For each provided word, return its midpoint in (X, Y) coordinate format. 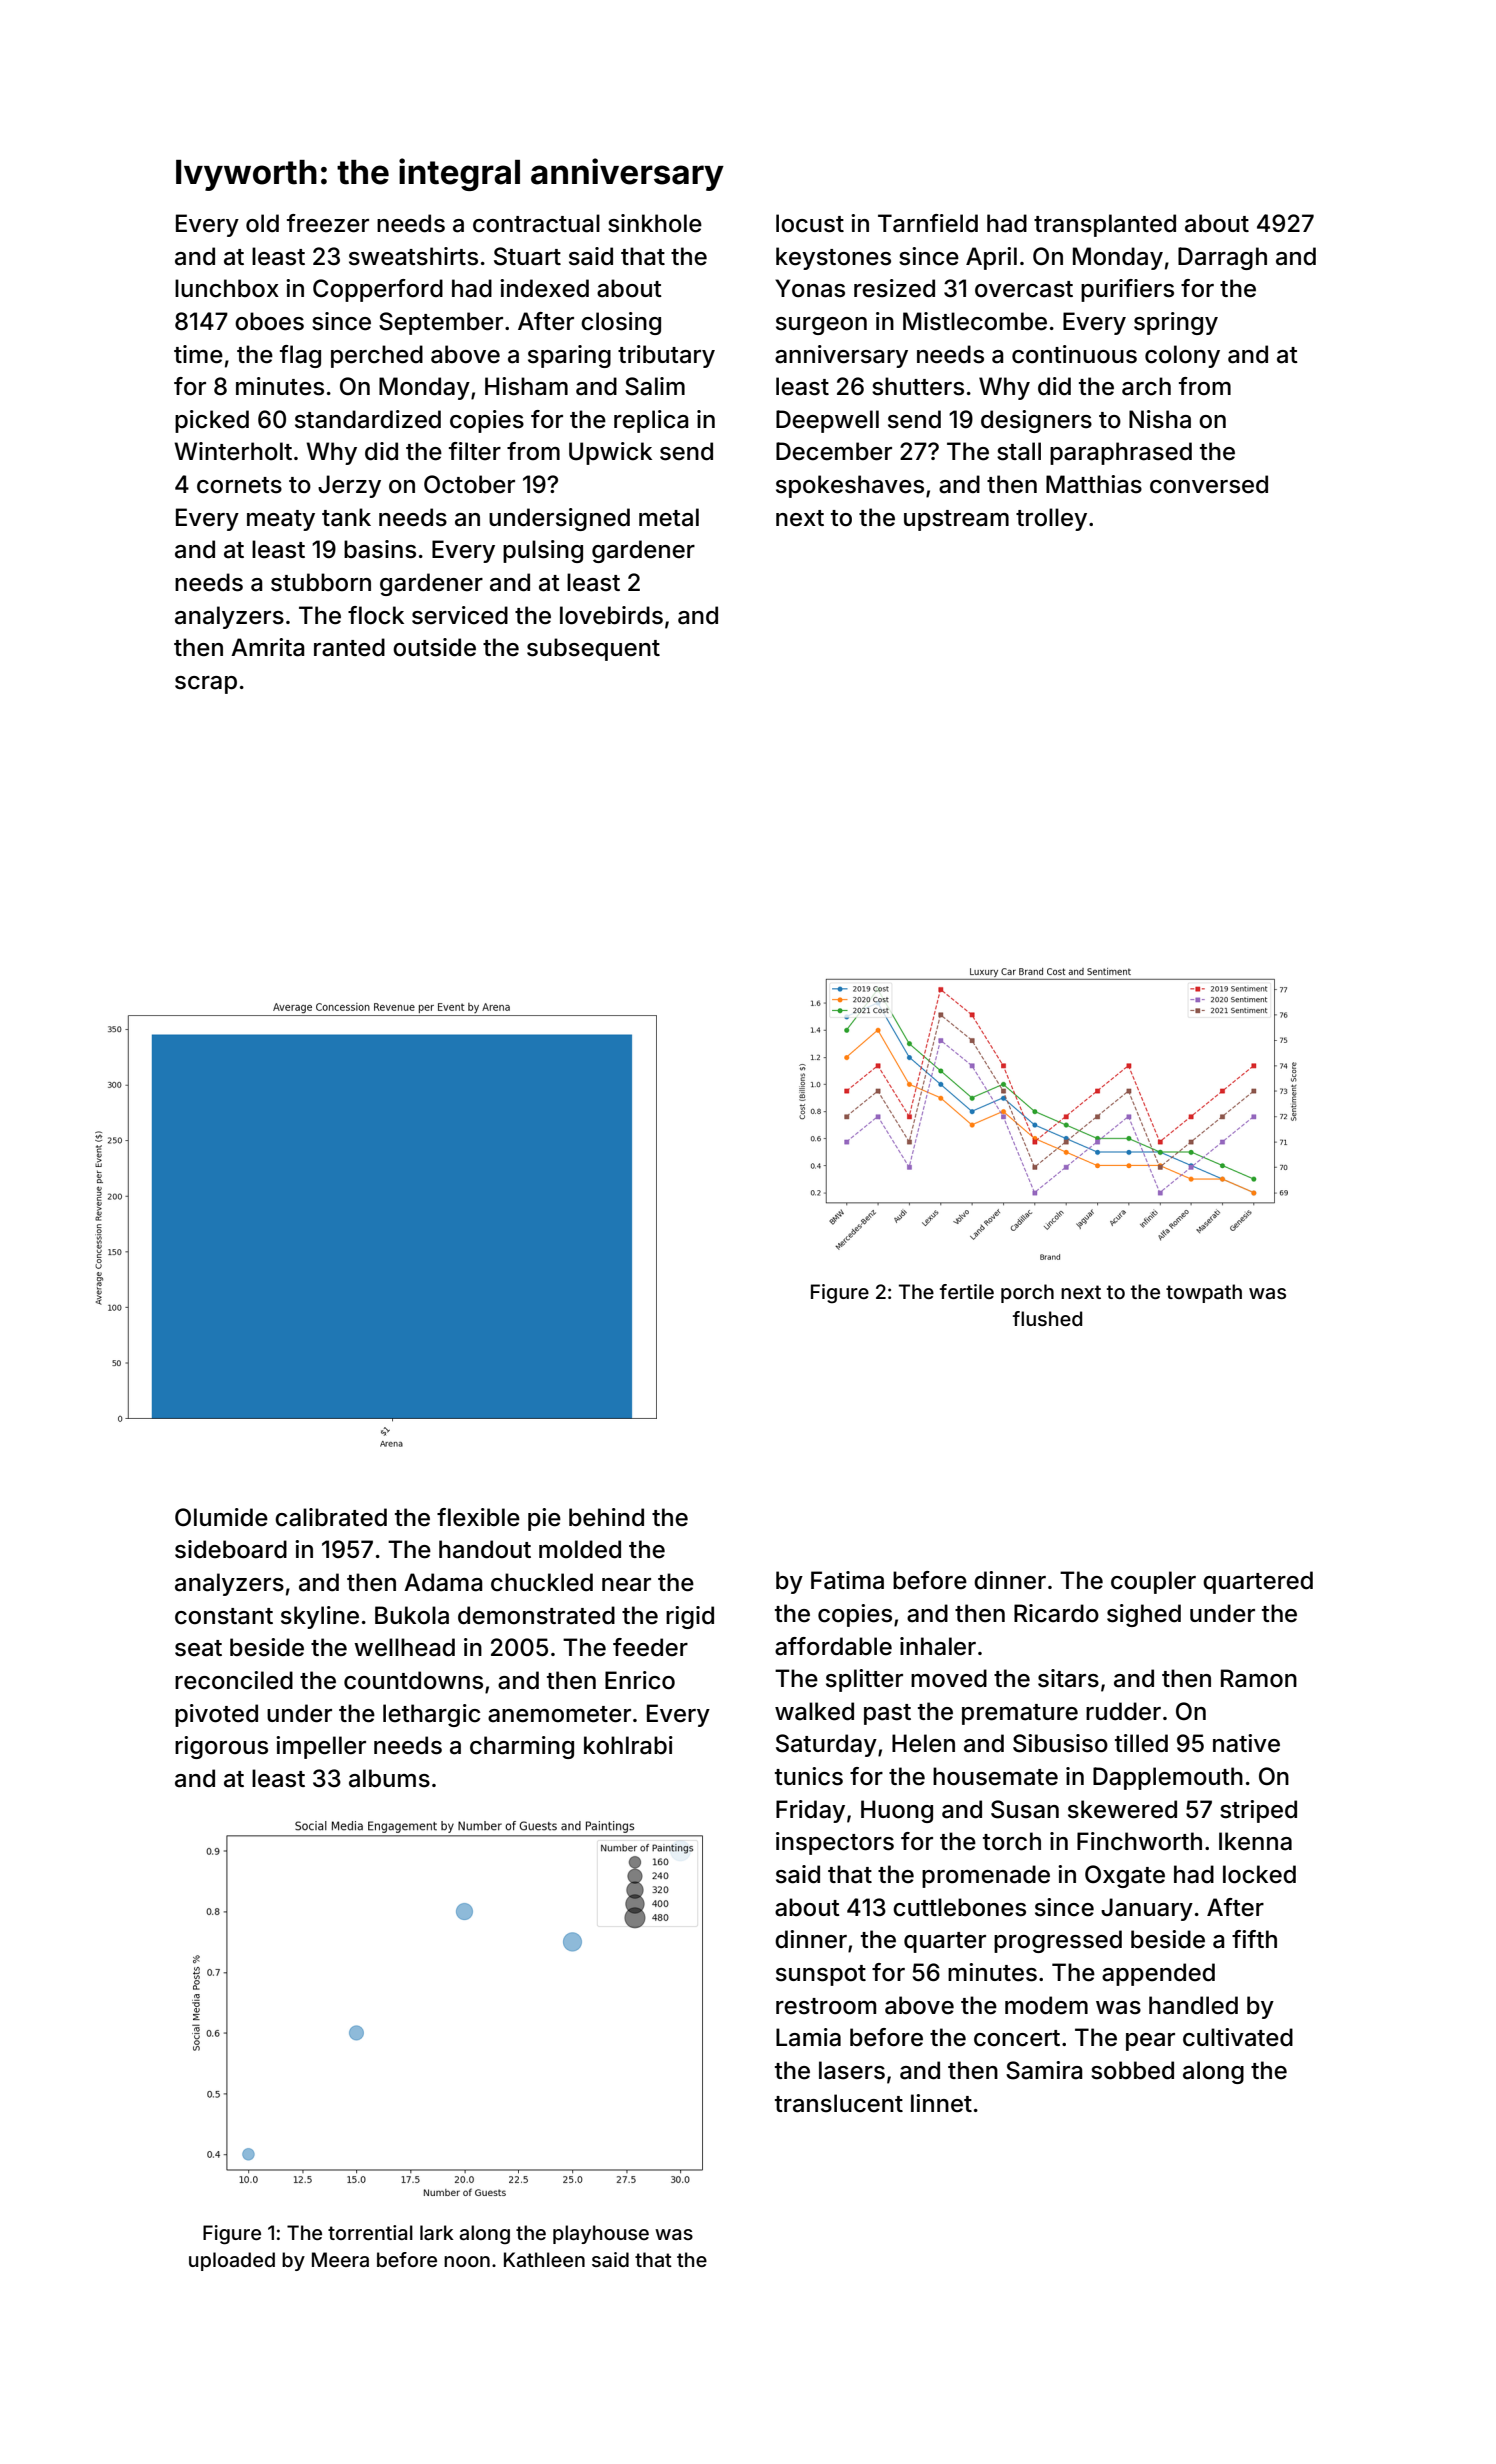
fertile (967, 1291)
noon (467, 2261)
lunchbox (227, 288)
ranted (349, 647)
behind (606, 1517)
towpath (1204, 1293)
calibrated (331, 1517)
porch (1027, 1293)
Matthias (1094, 484)
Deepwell (827, 421)
